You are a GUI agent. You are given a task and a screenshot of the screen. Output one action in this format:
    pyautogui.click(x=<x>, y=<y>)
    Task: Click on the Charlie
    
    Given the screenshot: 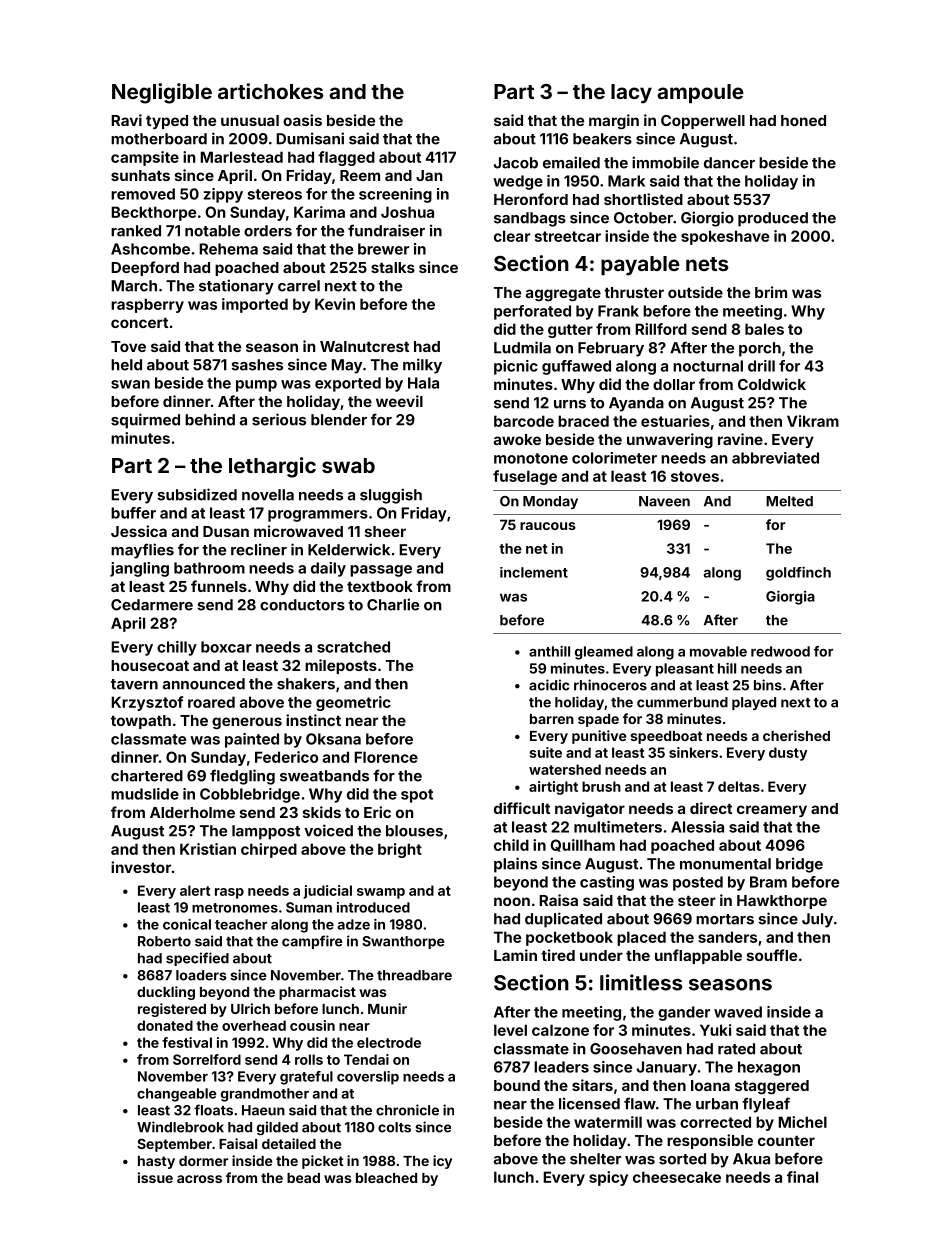 What is the action you would take?
    pyautogui.click(x=393, y=604)
